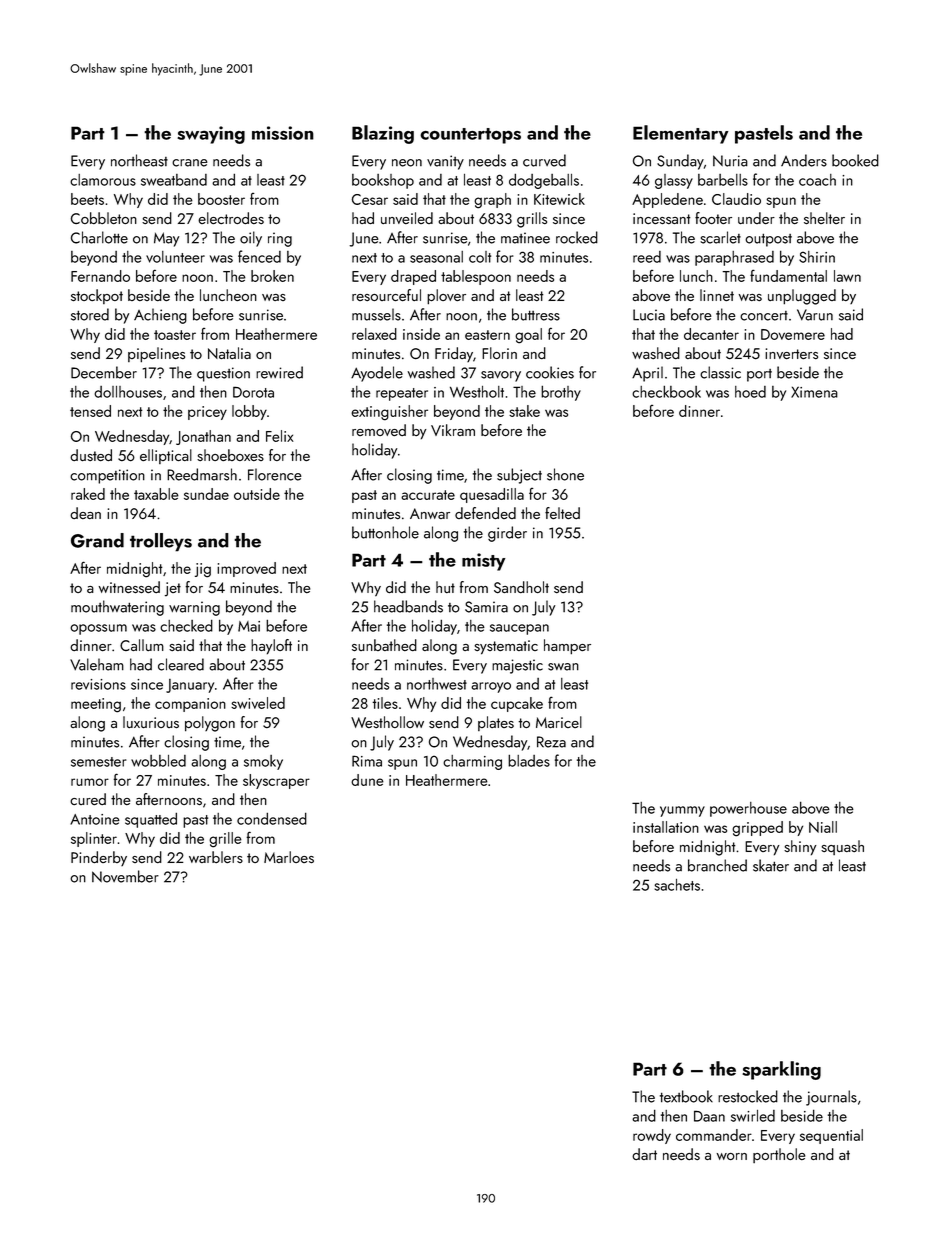 The width and height of the page is (952, 1233). What do you see at coordinates (216, 857) in the page?
I see `warblers` at bounding box center [216, 857].
